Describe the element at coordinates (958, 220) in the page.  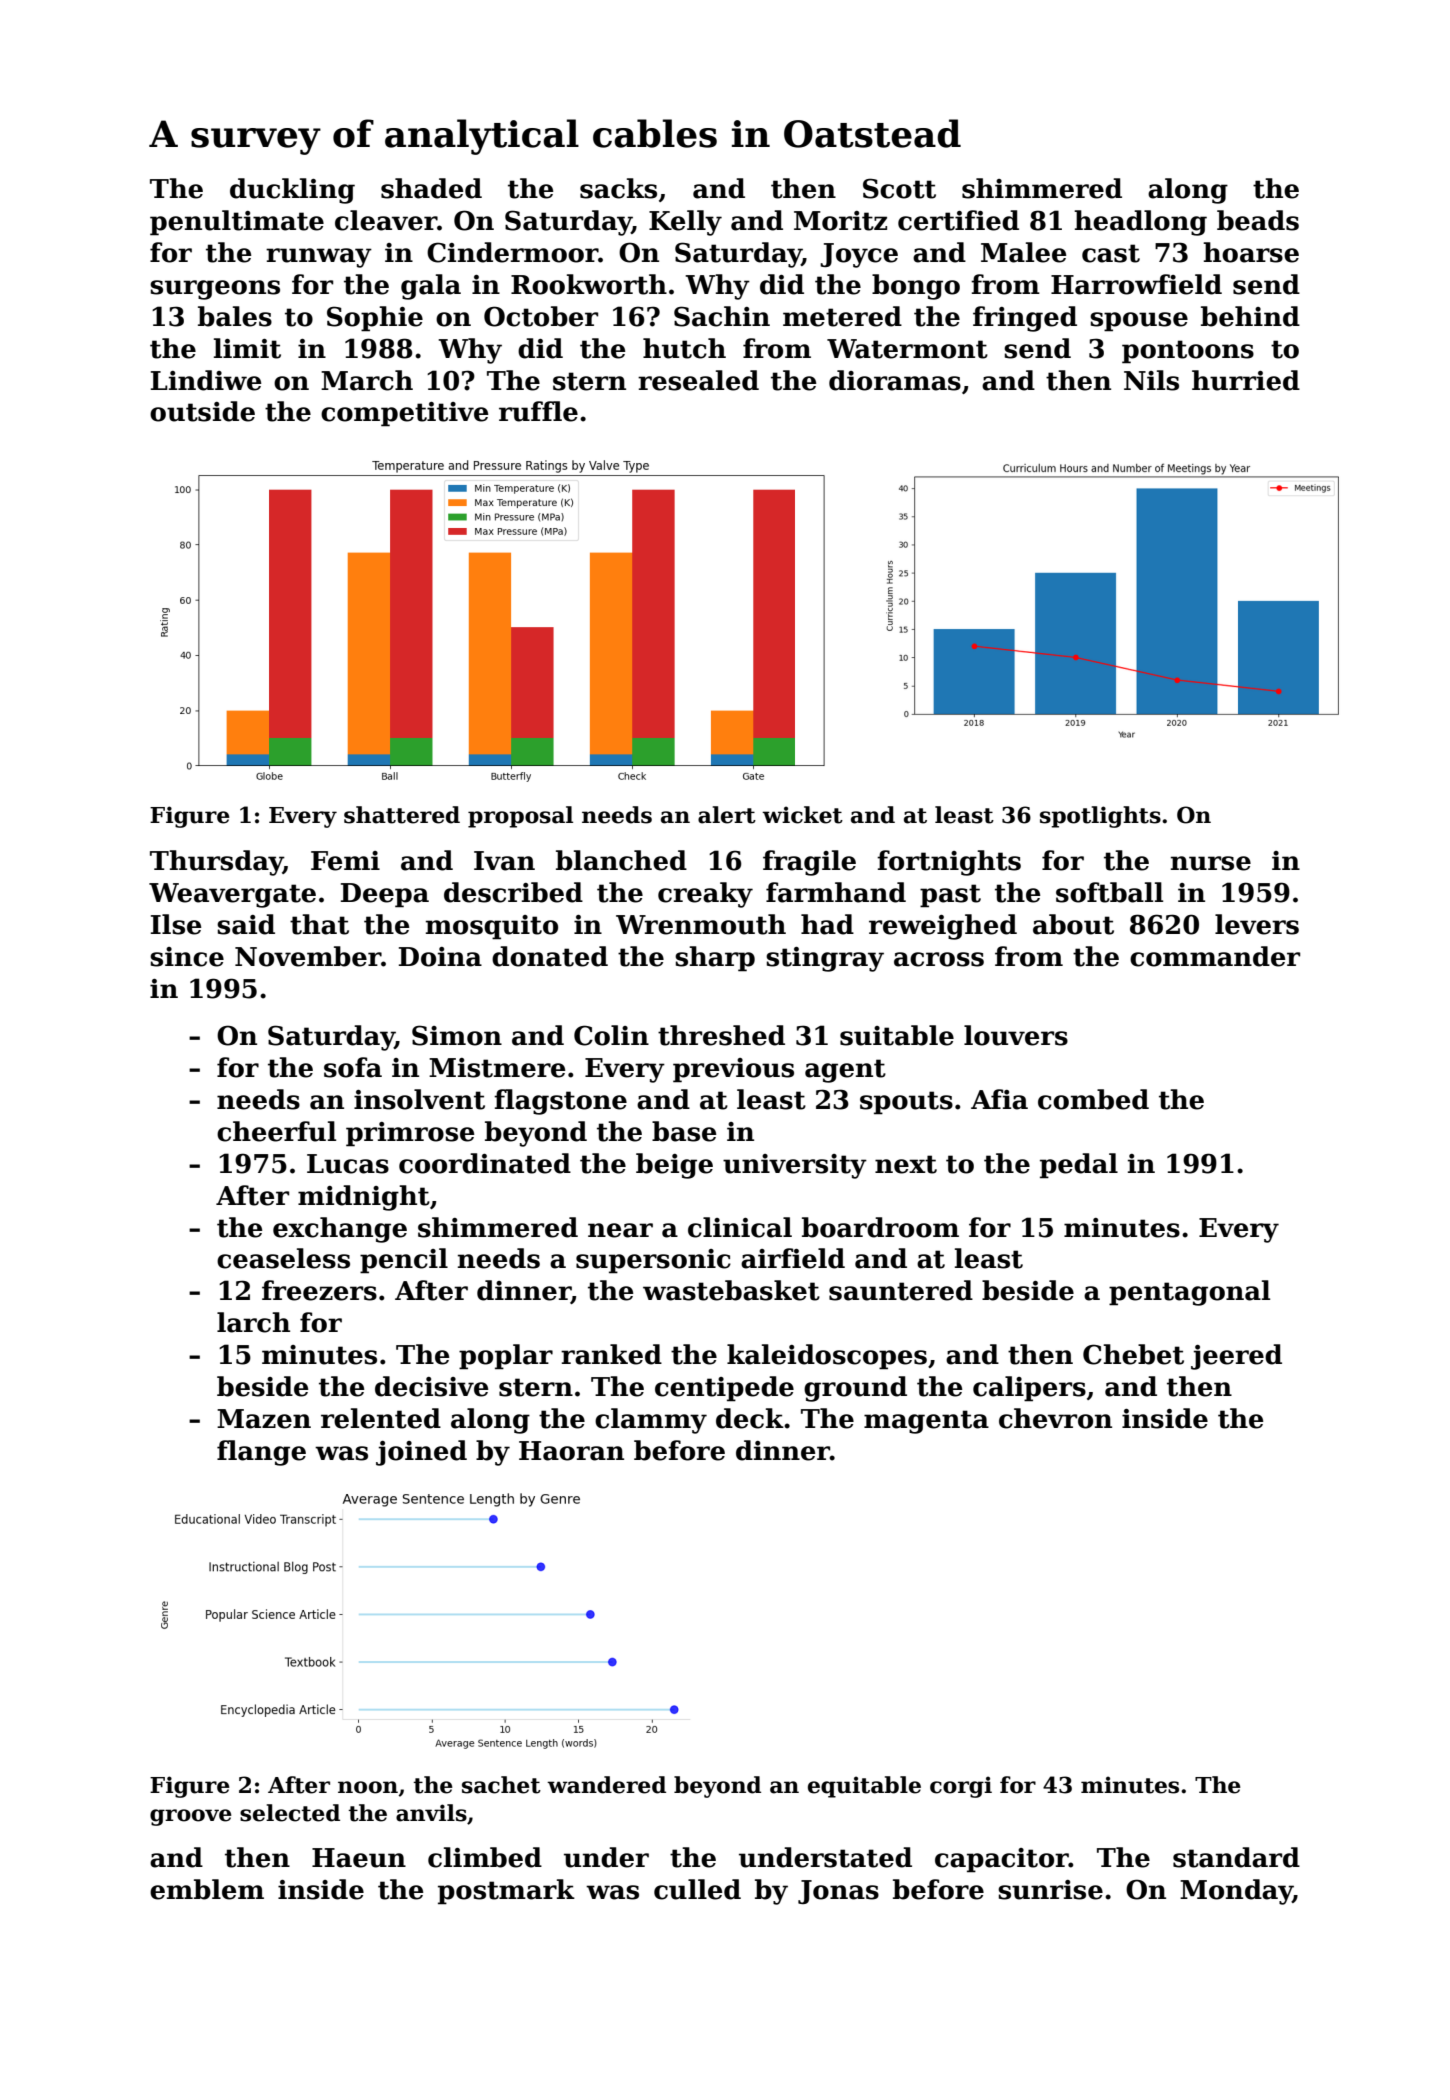
I see `certified` at that location.
